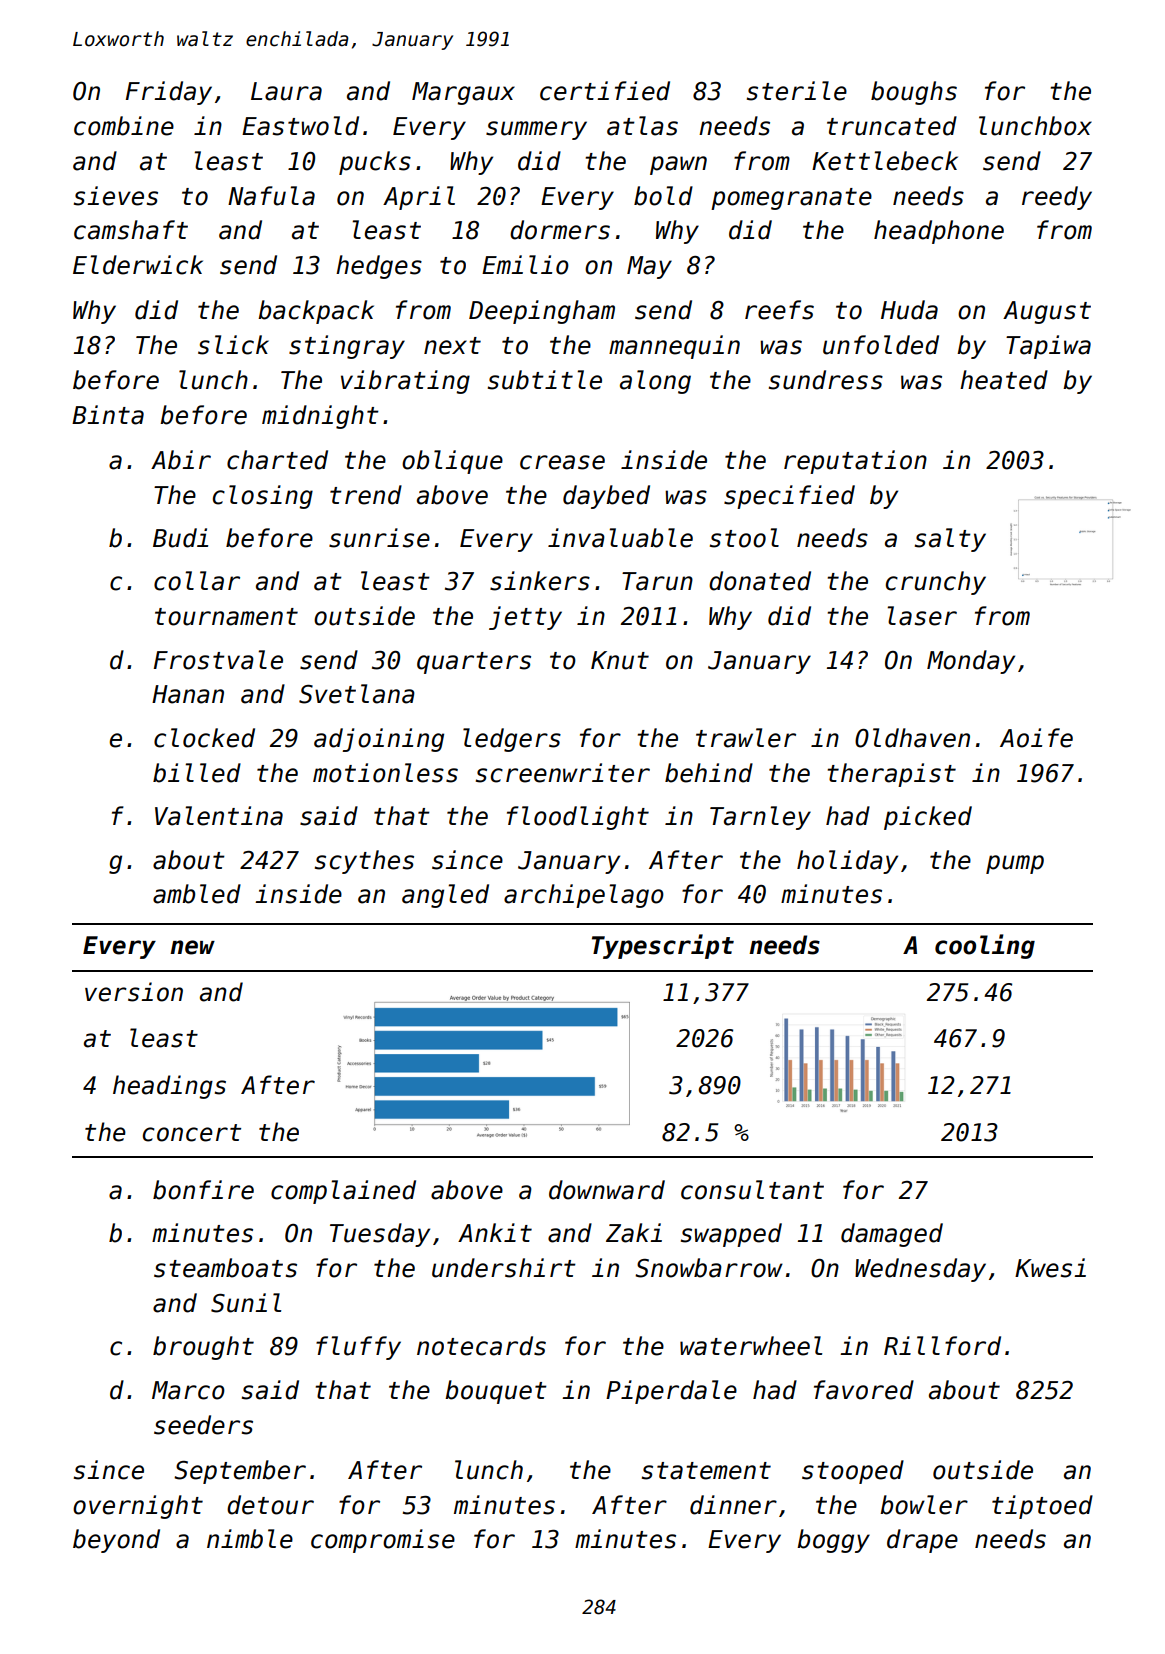 The width and height of the page is (1165, 1654). Describe the element at coordinates (922, 616) in the page. I see `laser` at that location.
